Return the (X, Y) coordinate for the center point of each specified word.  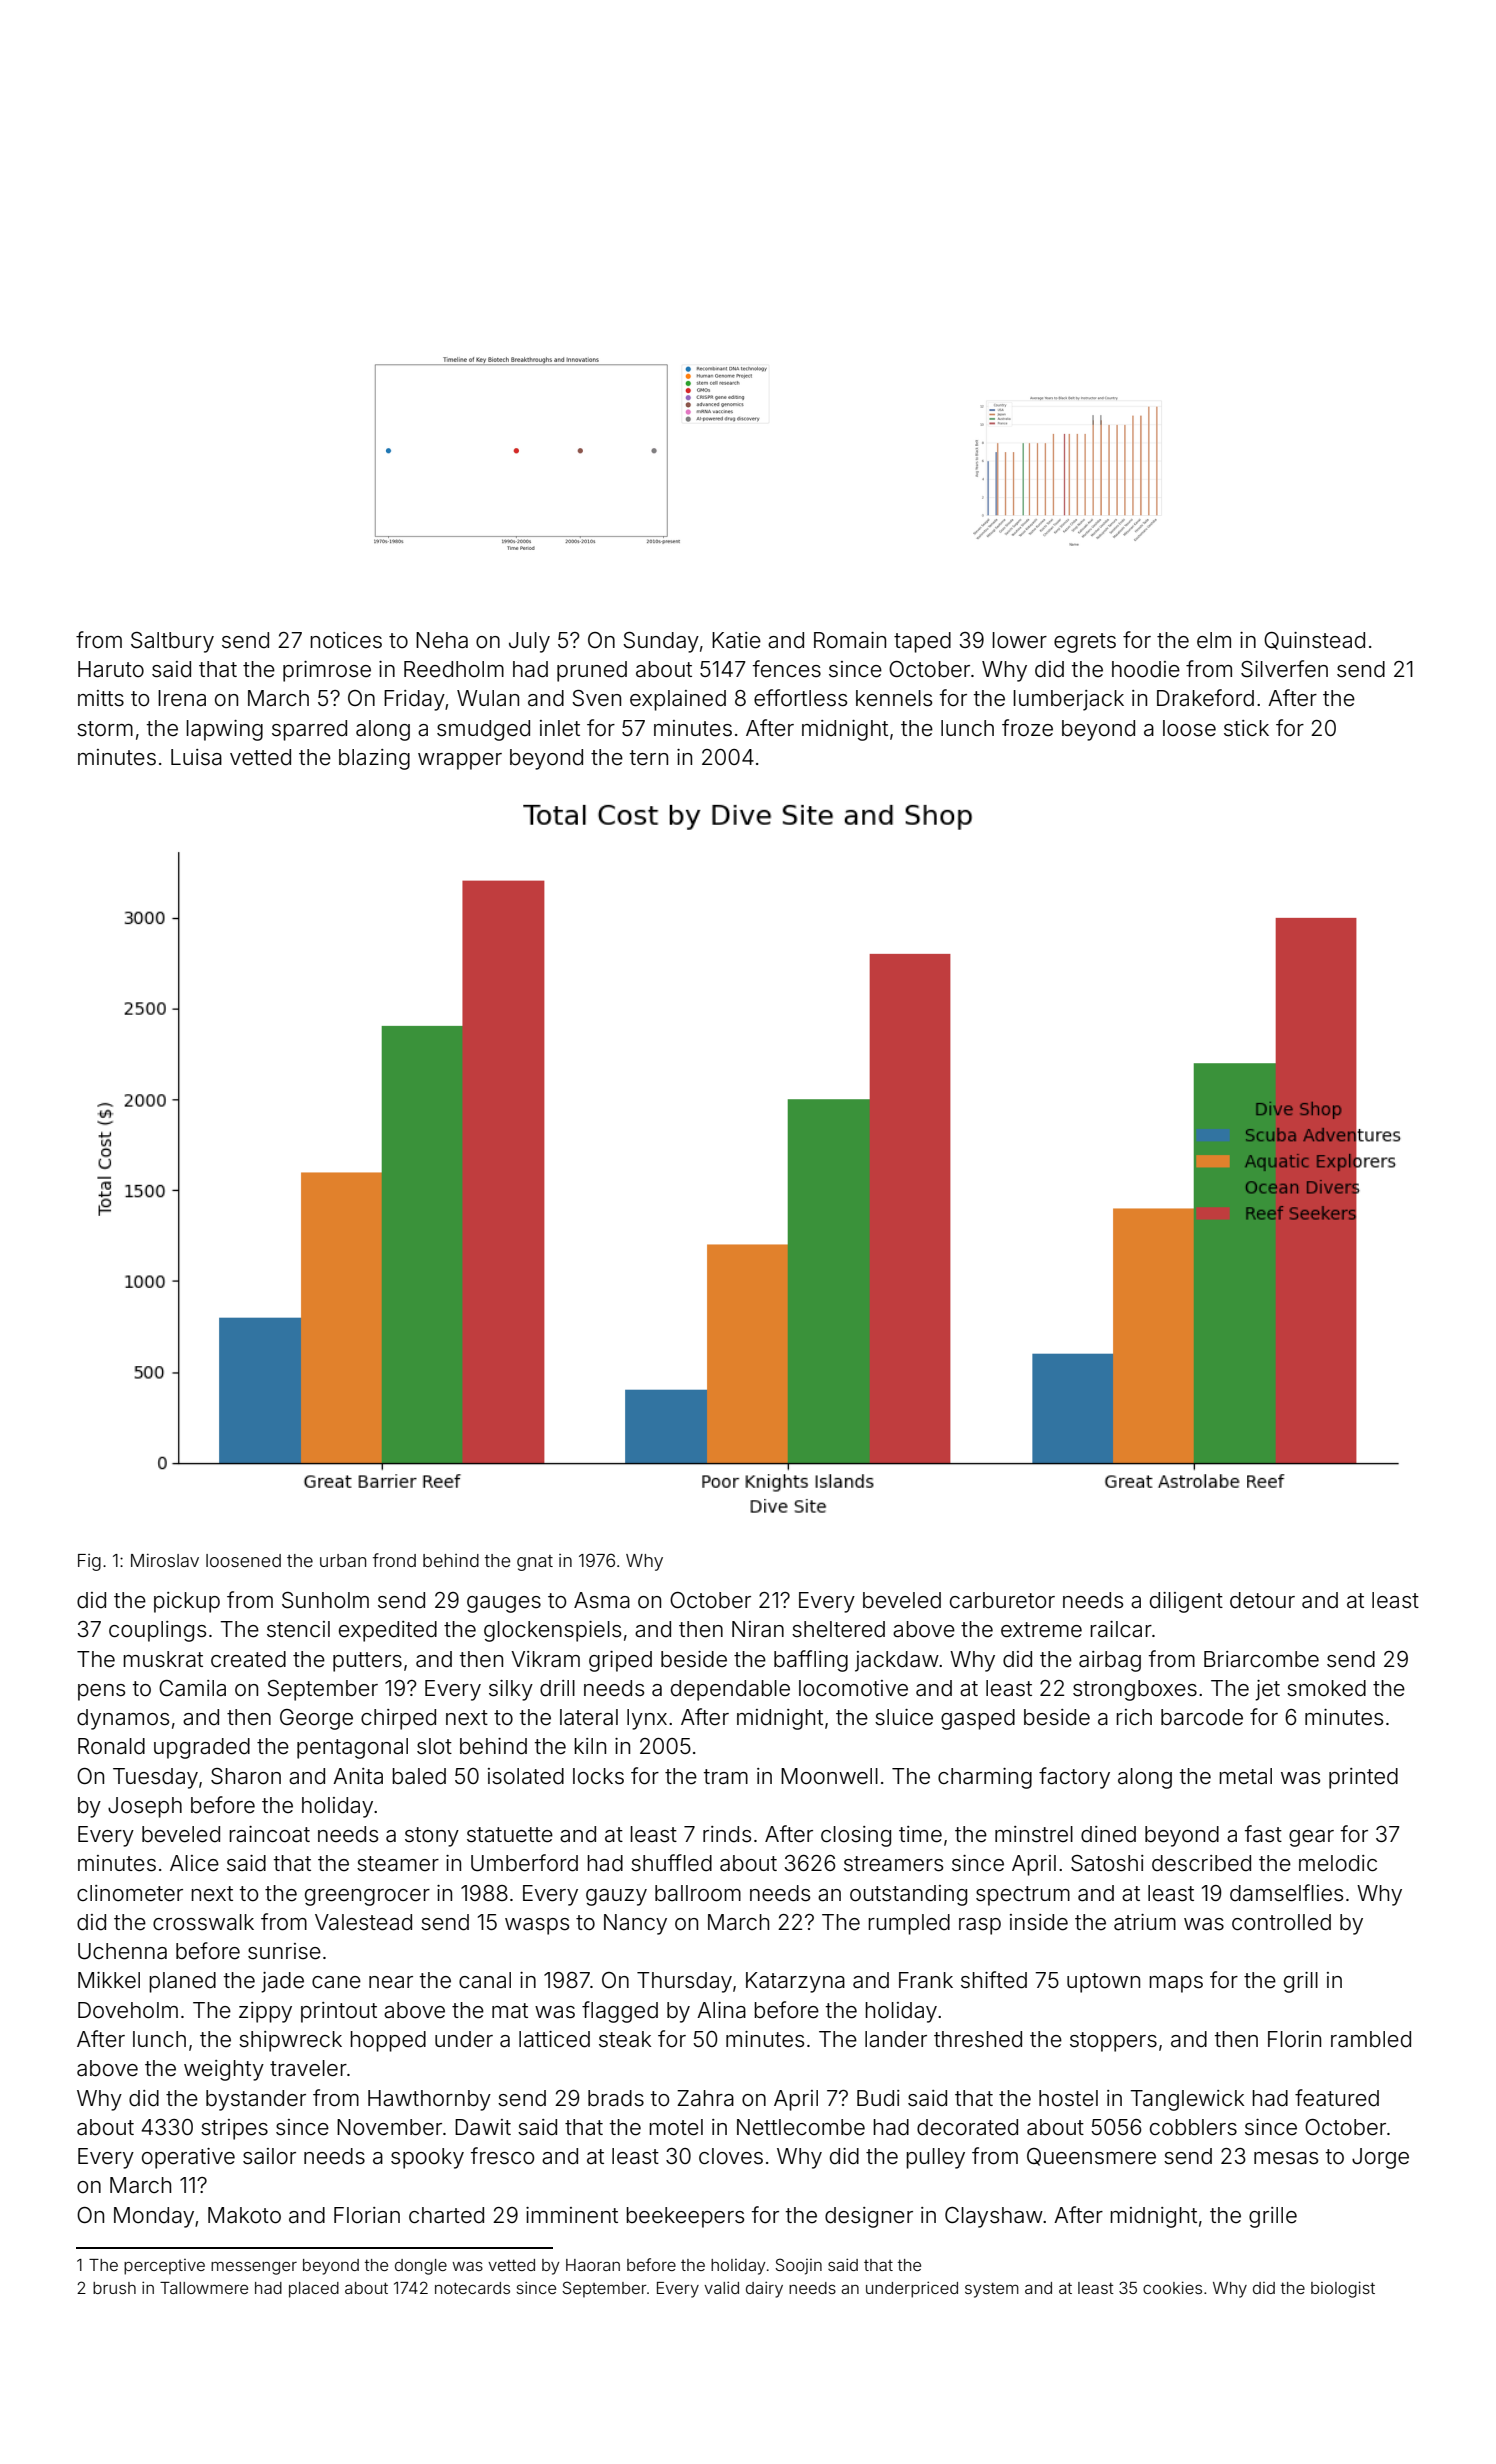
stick (1246, 728)
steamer (398, 1864)
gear (1311, 1838)
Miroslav (165, 1560)
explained (678, 700)
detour (1262, 1600)
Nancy (635, 1924)
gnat (535, 1563)
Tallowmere (204, 2288)
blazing (374, 759)
